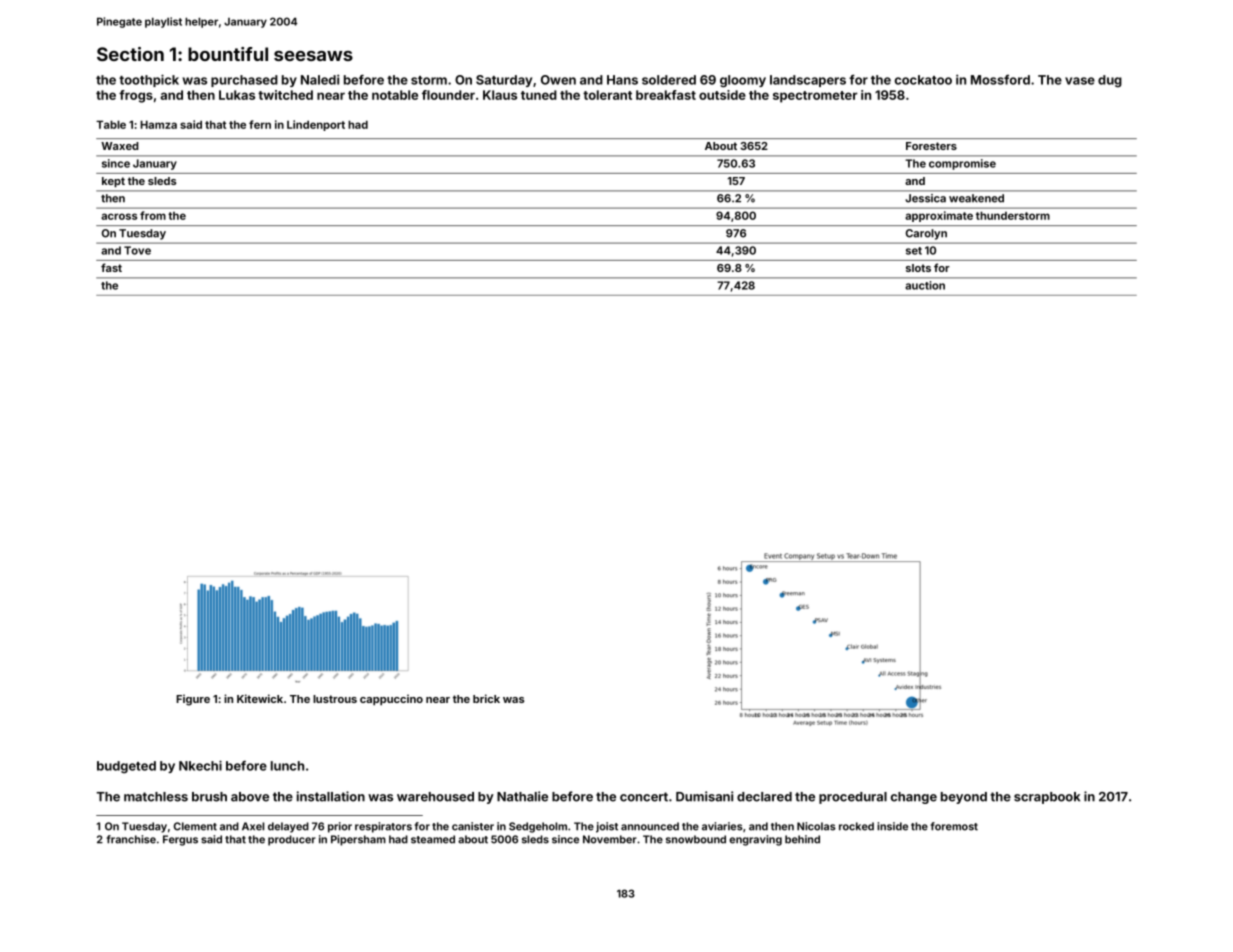 The width and height of the screenshot is (1233, 952). What do you see at coordinates (137, 250) in the screenshot?
I see `Tove` at bounding box center [137, 250].
